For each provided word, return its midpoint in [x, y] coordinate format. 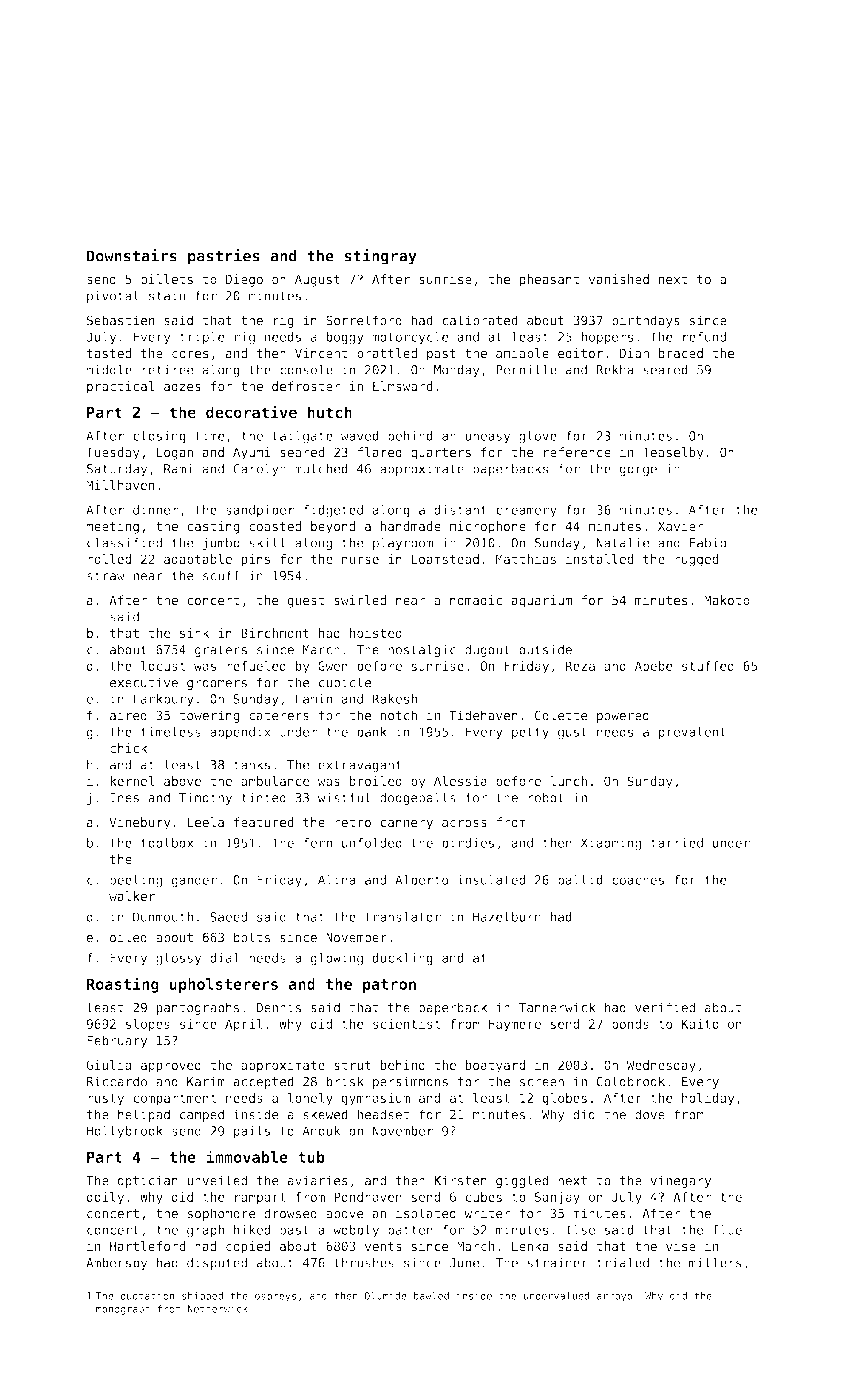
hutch [330, 412]
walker [132, 896]
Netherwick [218, 1309]
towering [209, 716]
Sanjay [557, 1198]
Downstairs [132, 255]
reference [577, 452]
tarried [676, 843]
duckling [402, 959]
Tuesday [113, 453]
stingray [381, 257]
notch [398, 715]
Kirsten [460, 1180]
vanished [619, 279]
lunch [568, 781]
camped [202, 1115]
